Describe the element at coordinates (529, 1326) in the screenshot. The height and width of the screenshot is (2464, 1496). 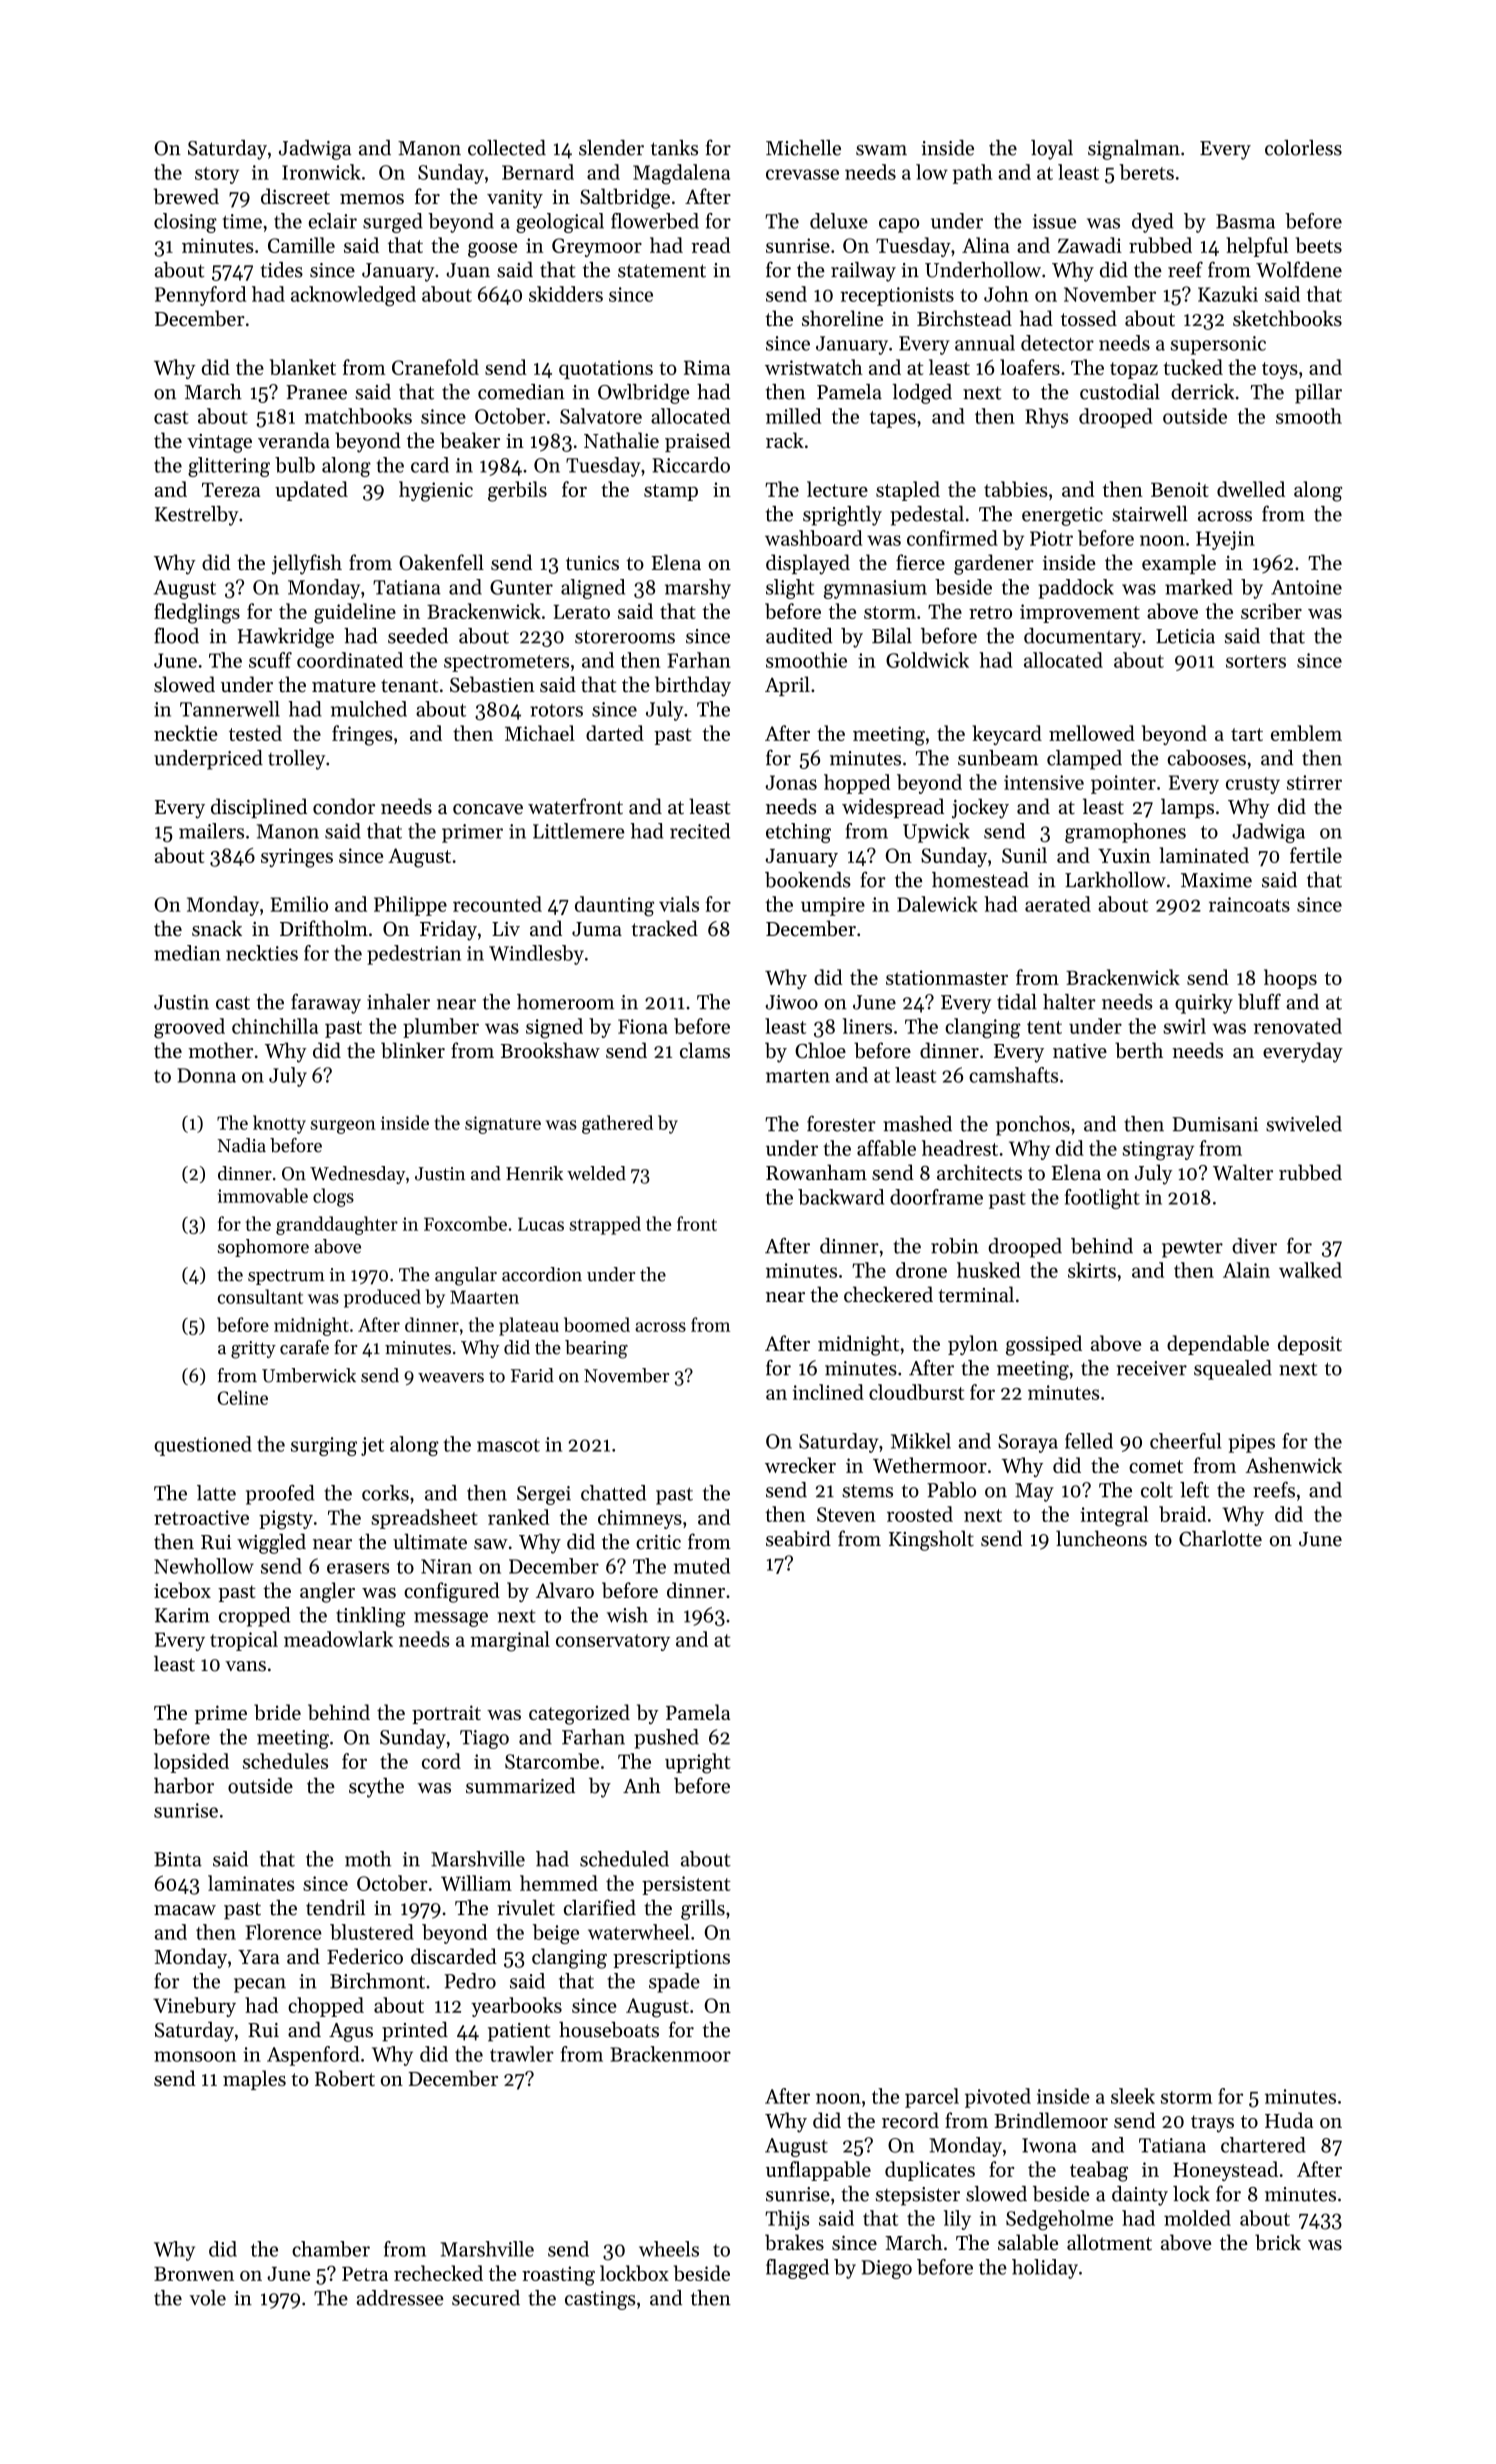
I see `plateau` at that location.
